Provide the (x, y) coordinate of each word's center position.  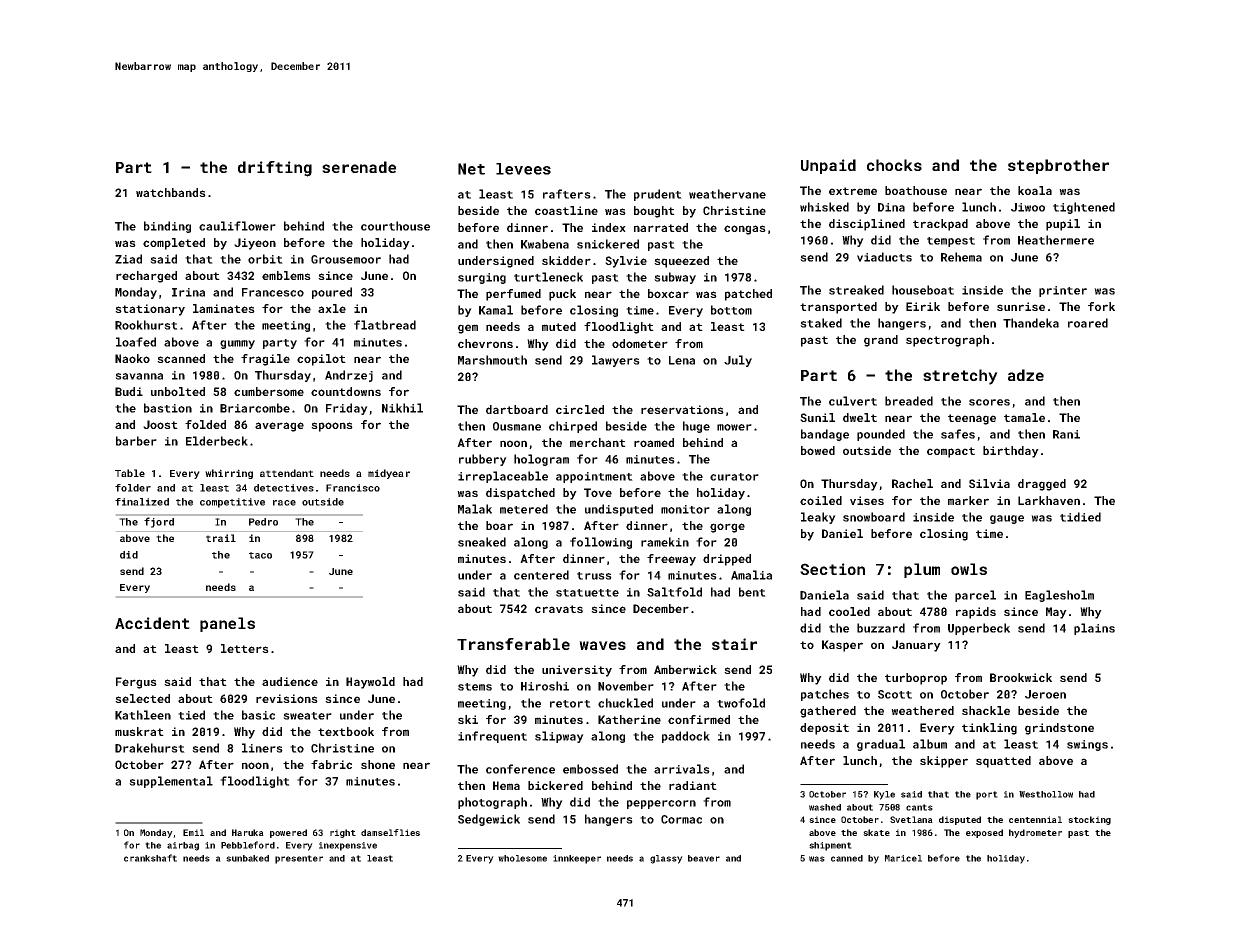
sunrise (1021, 306)
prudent (658, 195)
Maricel (903, 858)
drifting (275, 169)
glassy (666, 859)
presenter (299, 859)
